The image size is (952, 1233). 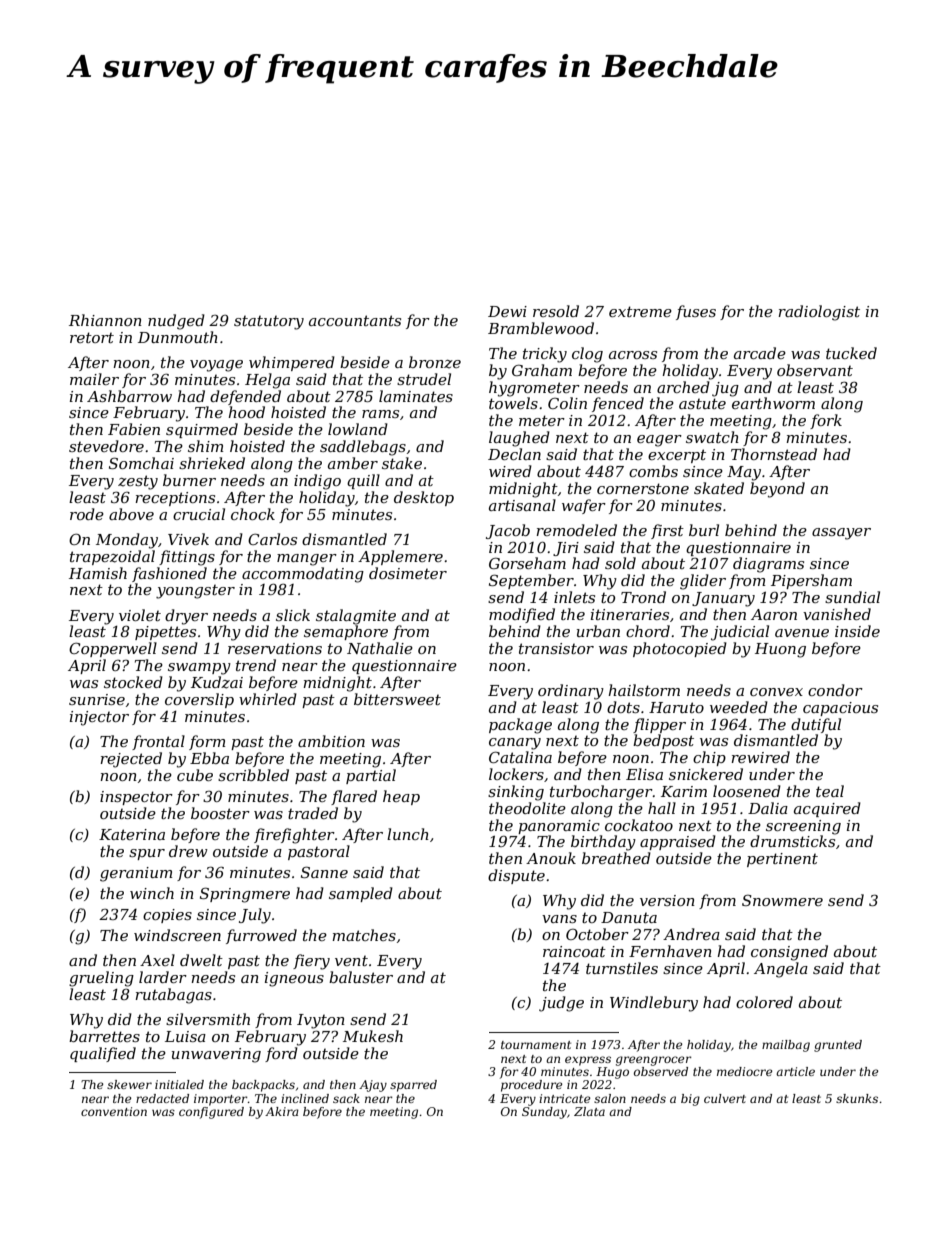 I want to click on skewer, so click(x=129, y=1084).
